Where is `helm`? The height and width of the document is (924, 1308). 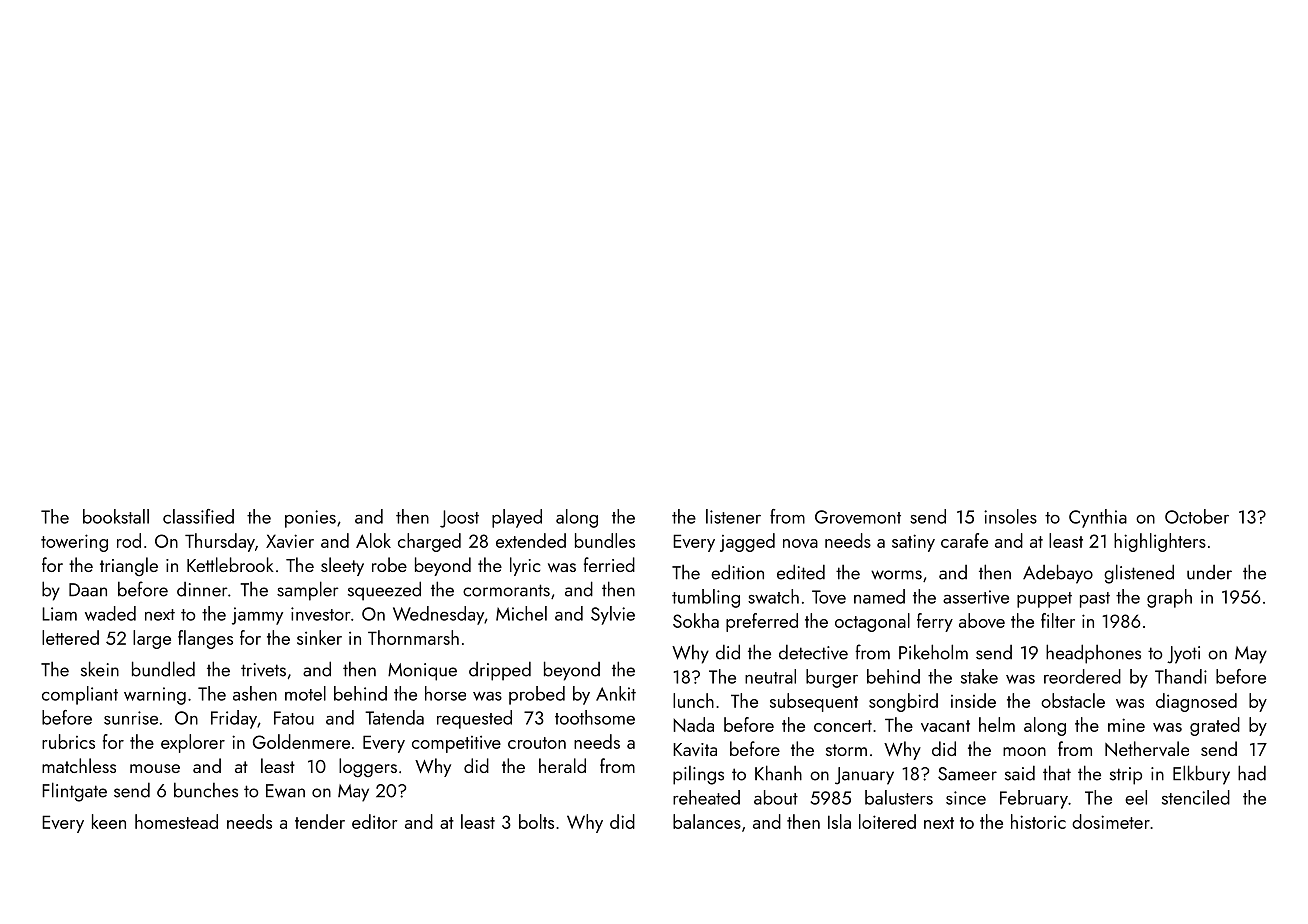 helm is located at coordinates (997, 724).
